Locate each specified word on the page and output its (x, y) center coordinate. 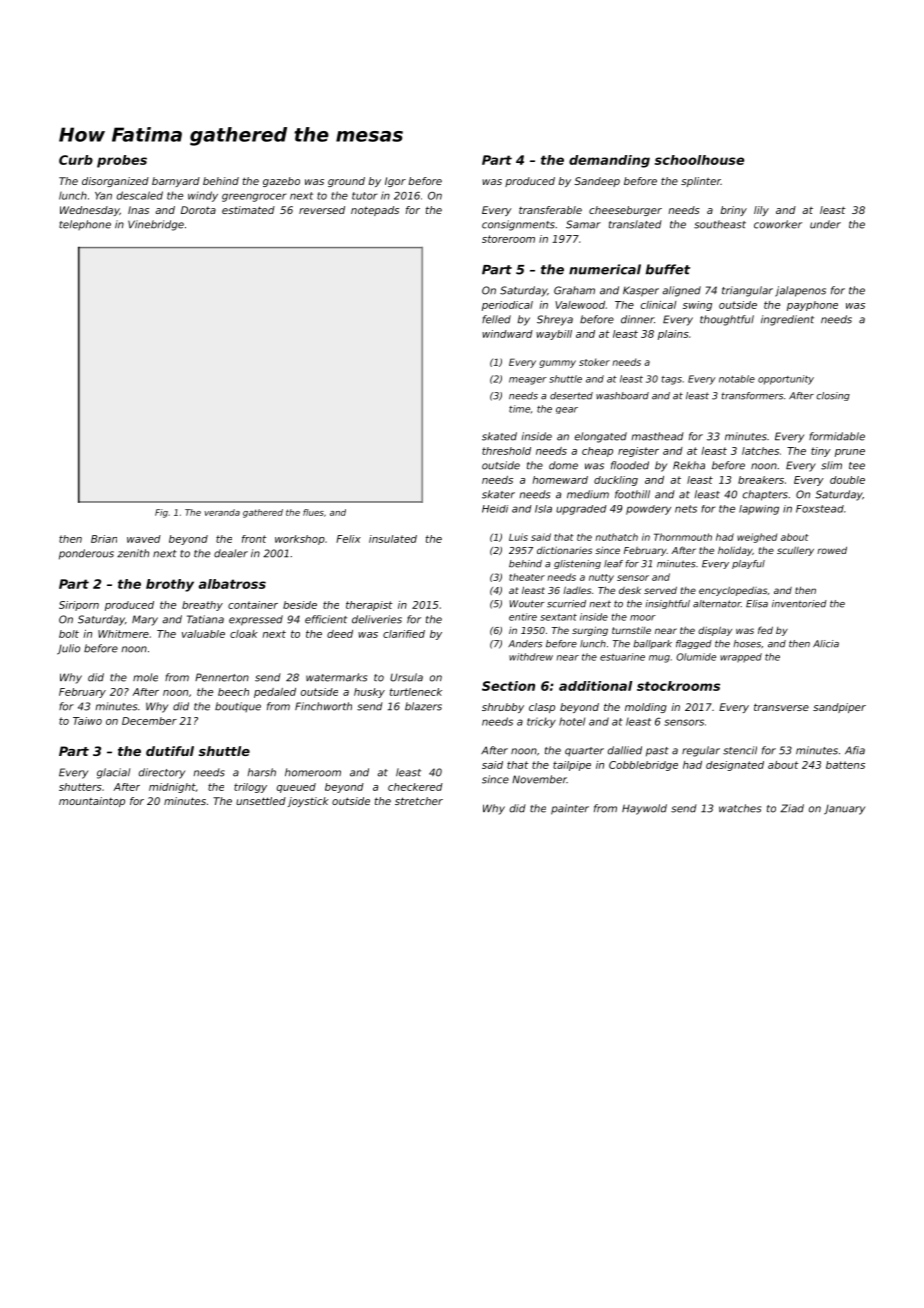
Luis (518, 537)
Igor (395, 182)
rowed (832, 550)
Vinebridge (156, 225)
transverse (781, 707)
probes (122, 161)
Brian (104, 539)
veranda (222, 512)
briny (733, 211)
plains (673, 335)
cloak (244, 634)
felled (496, 319)
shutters (80, 787)
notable (737, 379)
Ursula (406, 677)
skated (499, 436)
